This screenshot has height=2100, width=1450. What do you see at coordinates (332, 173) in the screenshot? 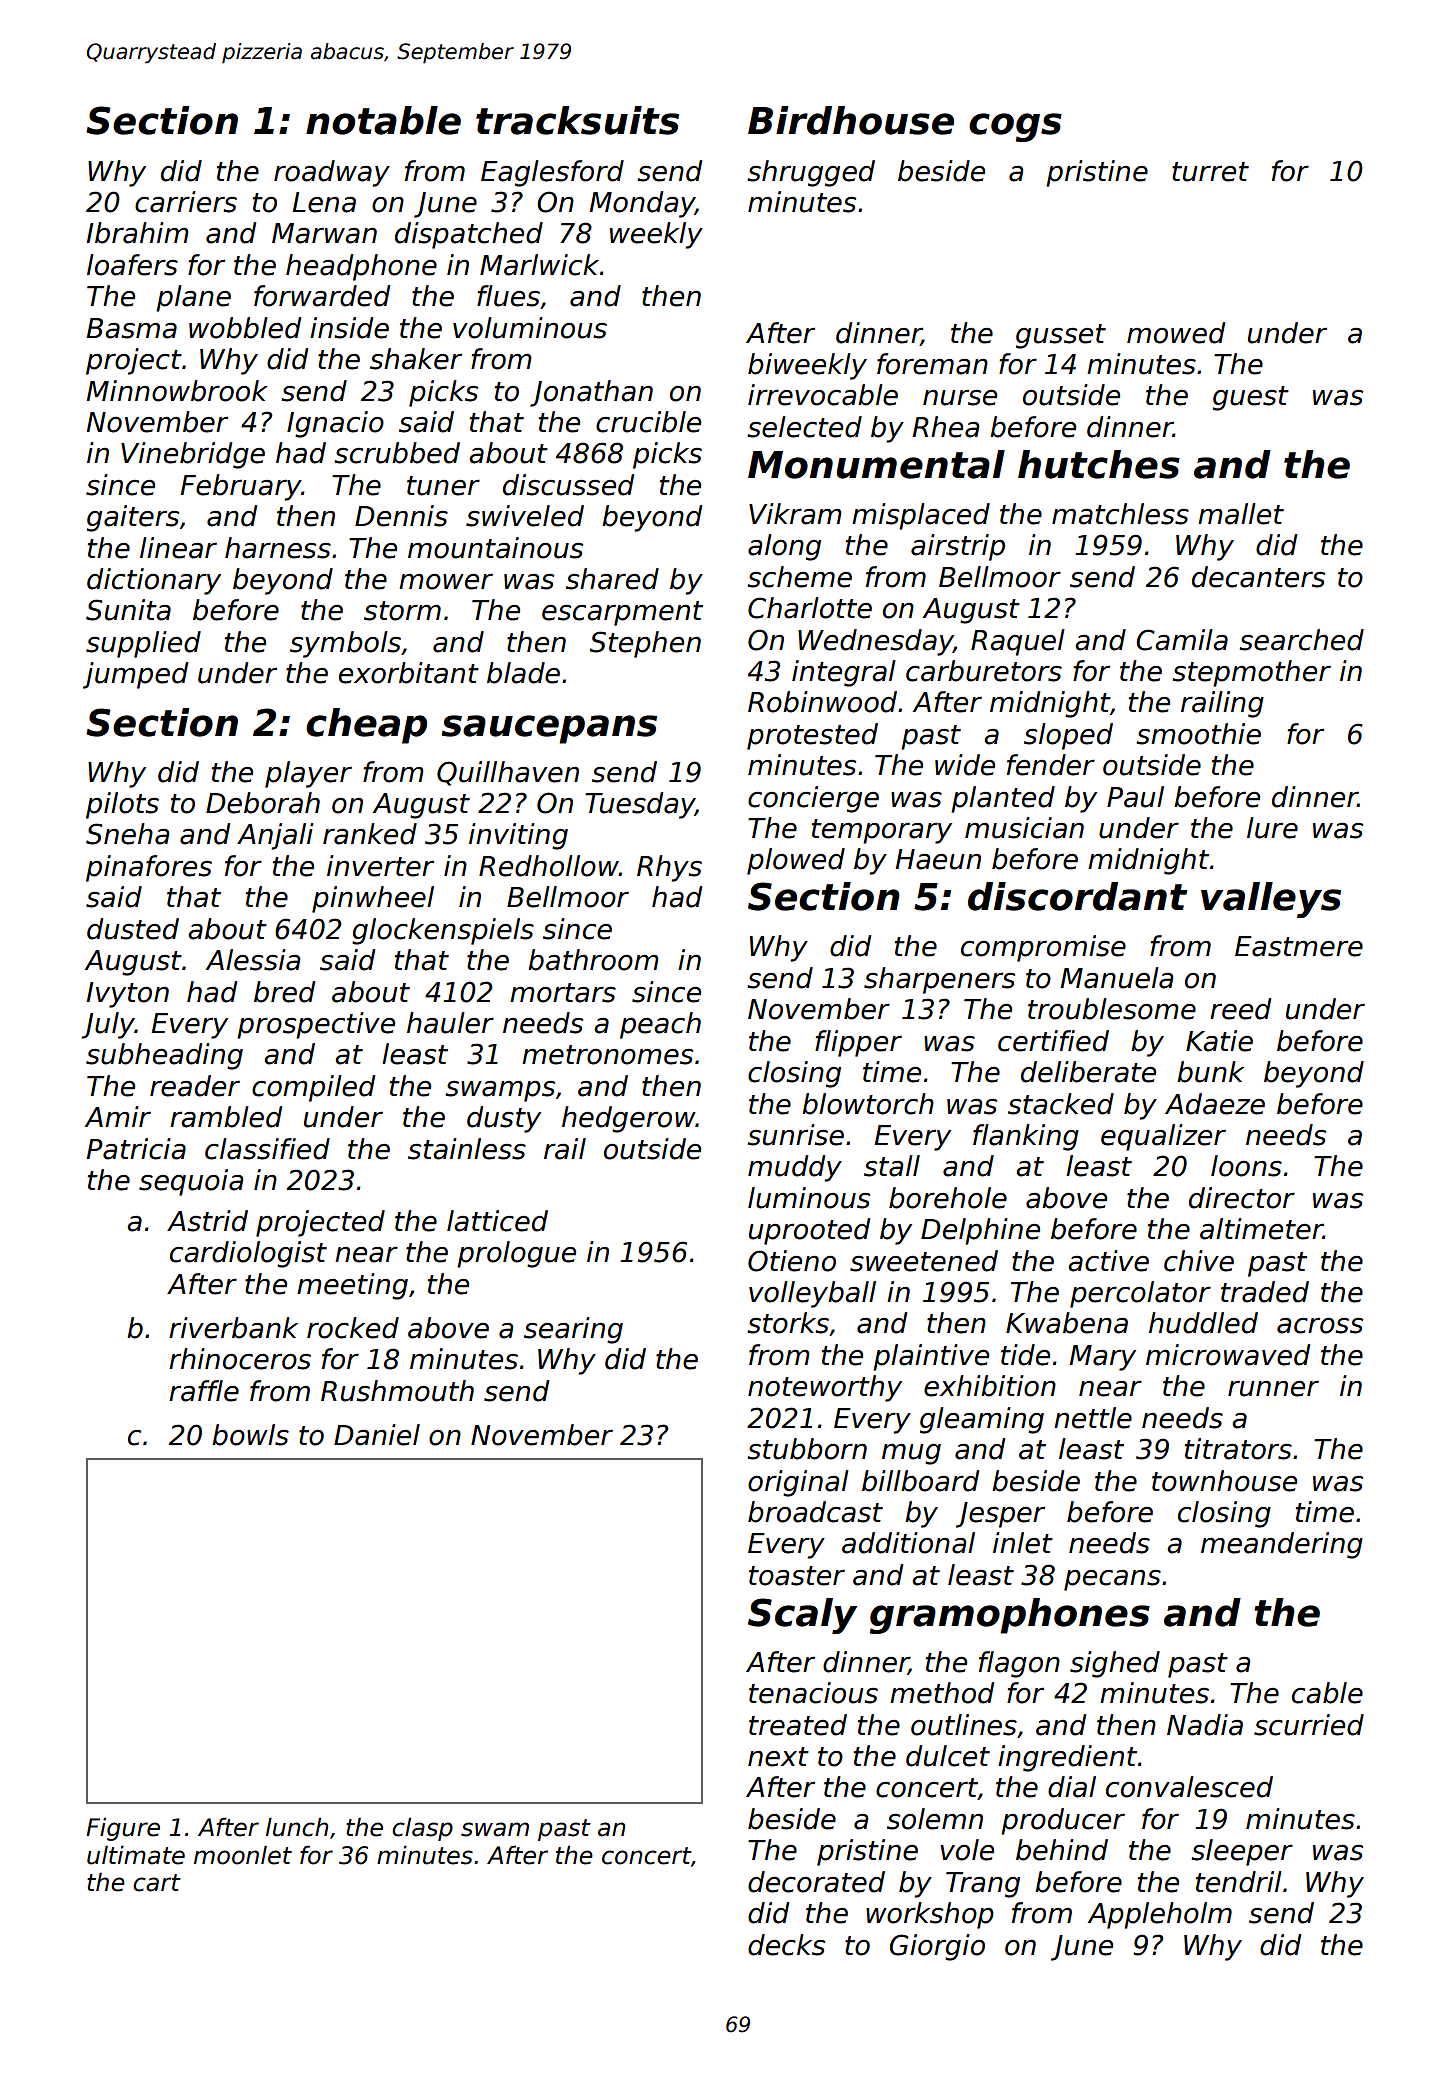
I see `roadway` at bounding box center [332, 173].
